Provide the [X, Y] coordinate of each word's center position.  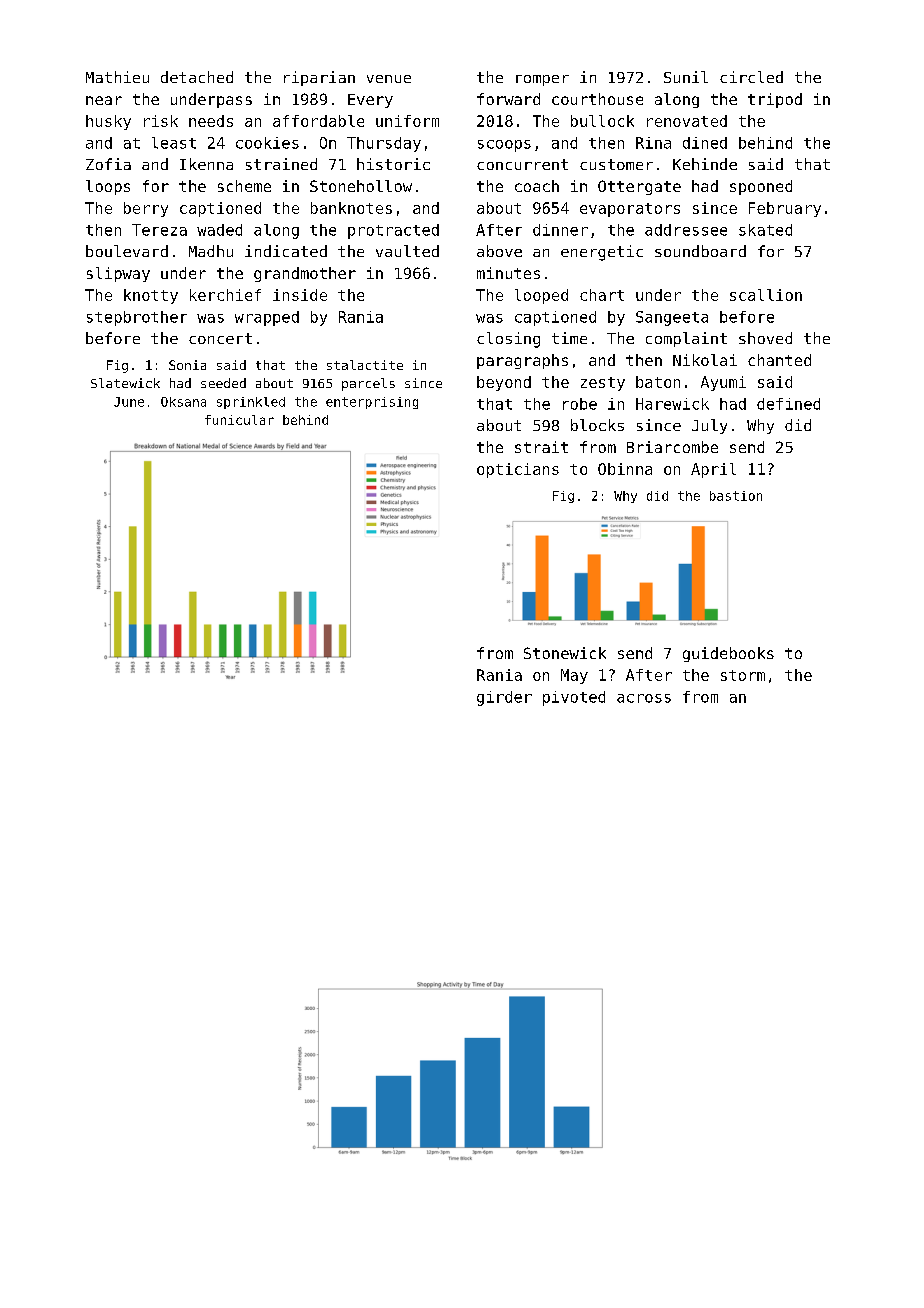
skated [765, 230]
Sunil [686, 77]
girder [504, 698]
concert [220, 338]
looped [541, 296]
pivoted [574, 698]
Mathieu [117, 77]
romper [542, 80]
